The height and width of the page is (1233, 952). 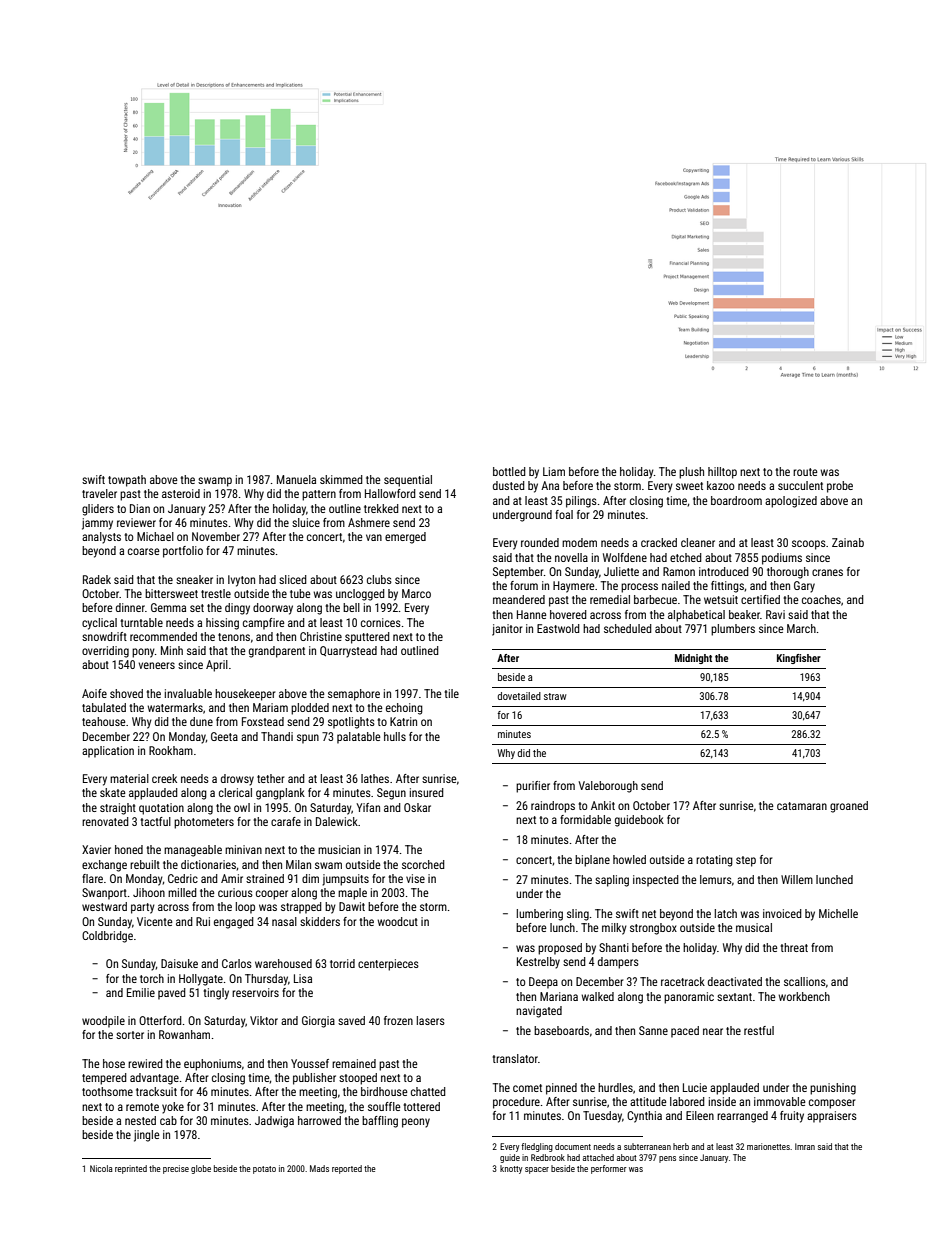 I want to click on Nicola, so click(x=101, y=1168).
